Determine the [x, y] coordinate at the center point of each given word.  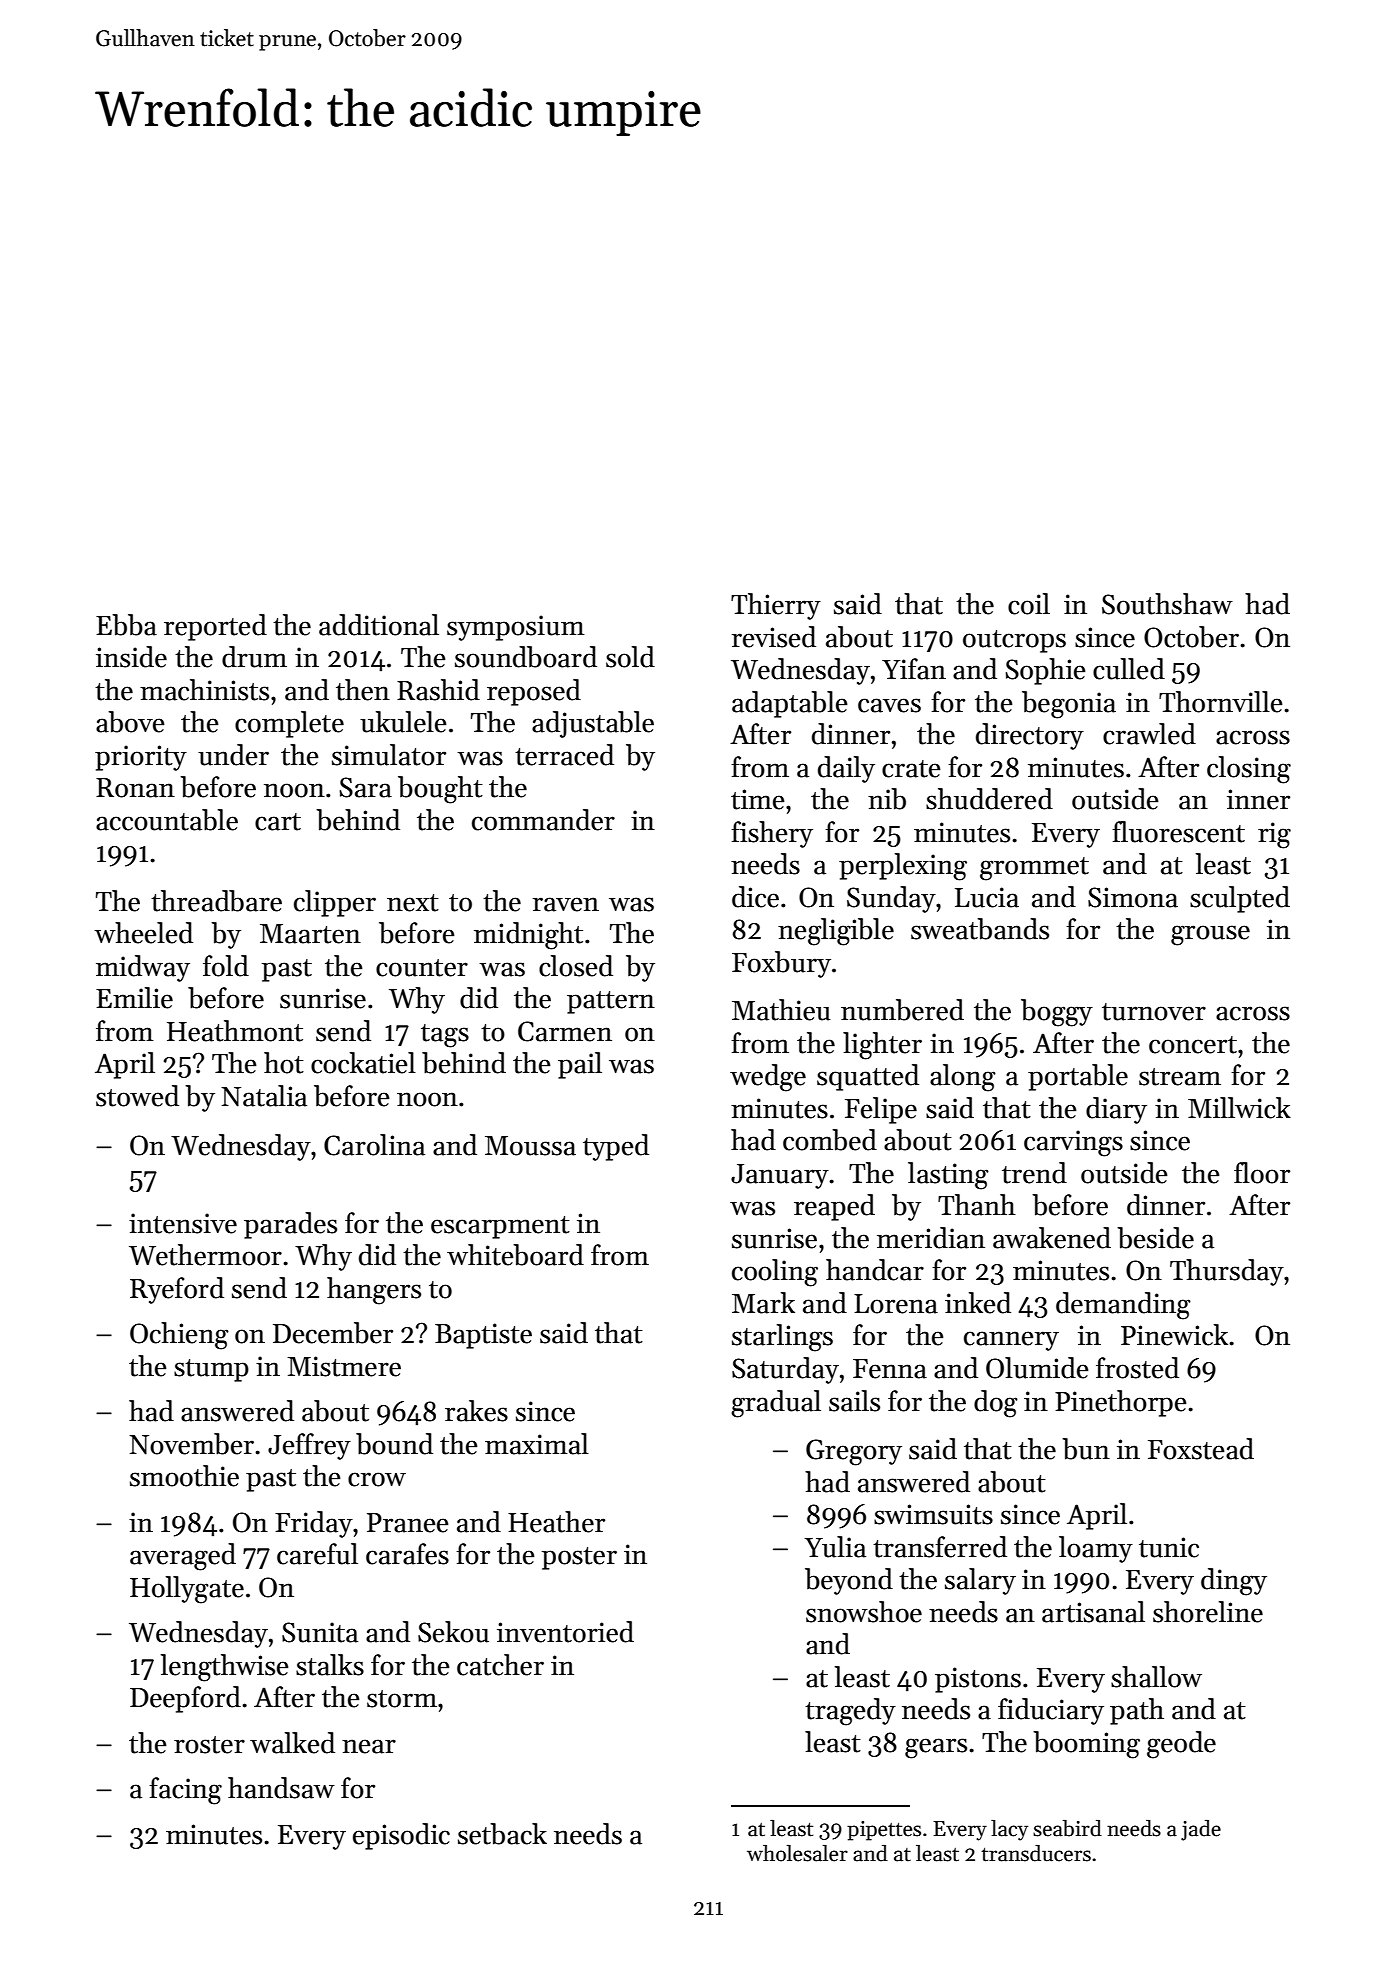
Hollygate [187, 1590]
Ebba [126, 625]
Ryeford [177, 1290]
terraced [564, 755]
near [369, 1746]
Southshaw [1167, 604]
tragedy [850, 1712]
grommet [1034, 869]
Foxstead [1201, 1449]
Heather [556, 1522]
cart [278, 822]
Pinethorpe [1121, 1403]
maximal [537, 1444]
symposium [516, 628]
